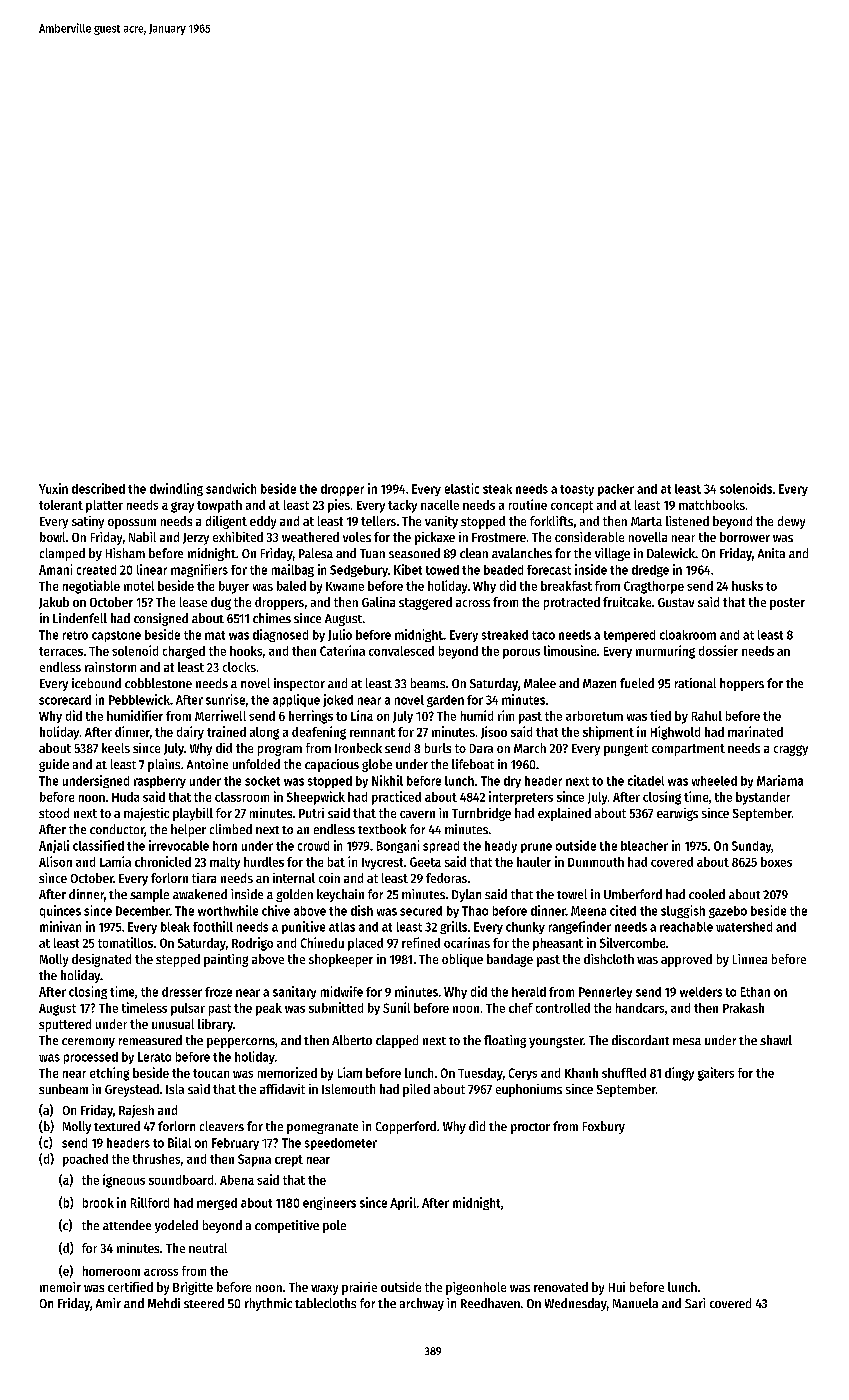 The width and height of the screenshot is (849, 1400). I want to click on Amir, so click(108, 1303).
